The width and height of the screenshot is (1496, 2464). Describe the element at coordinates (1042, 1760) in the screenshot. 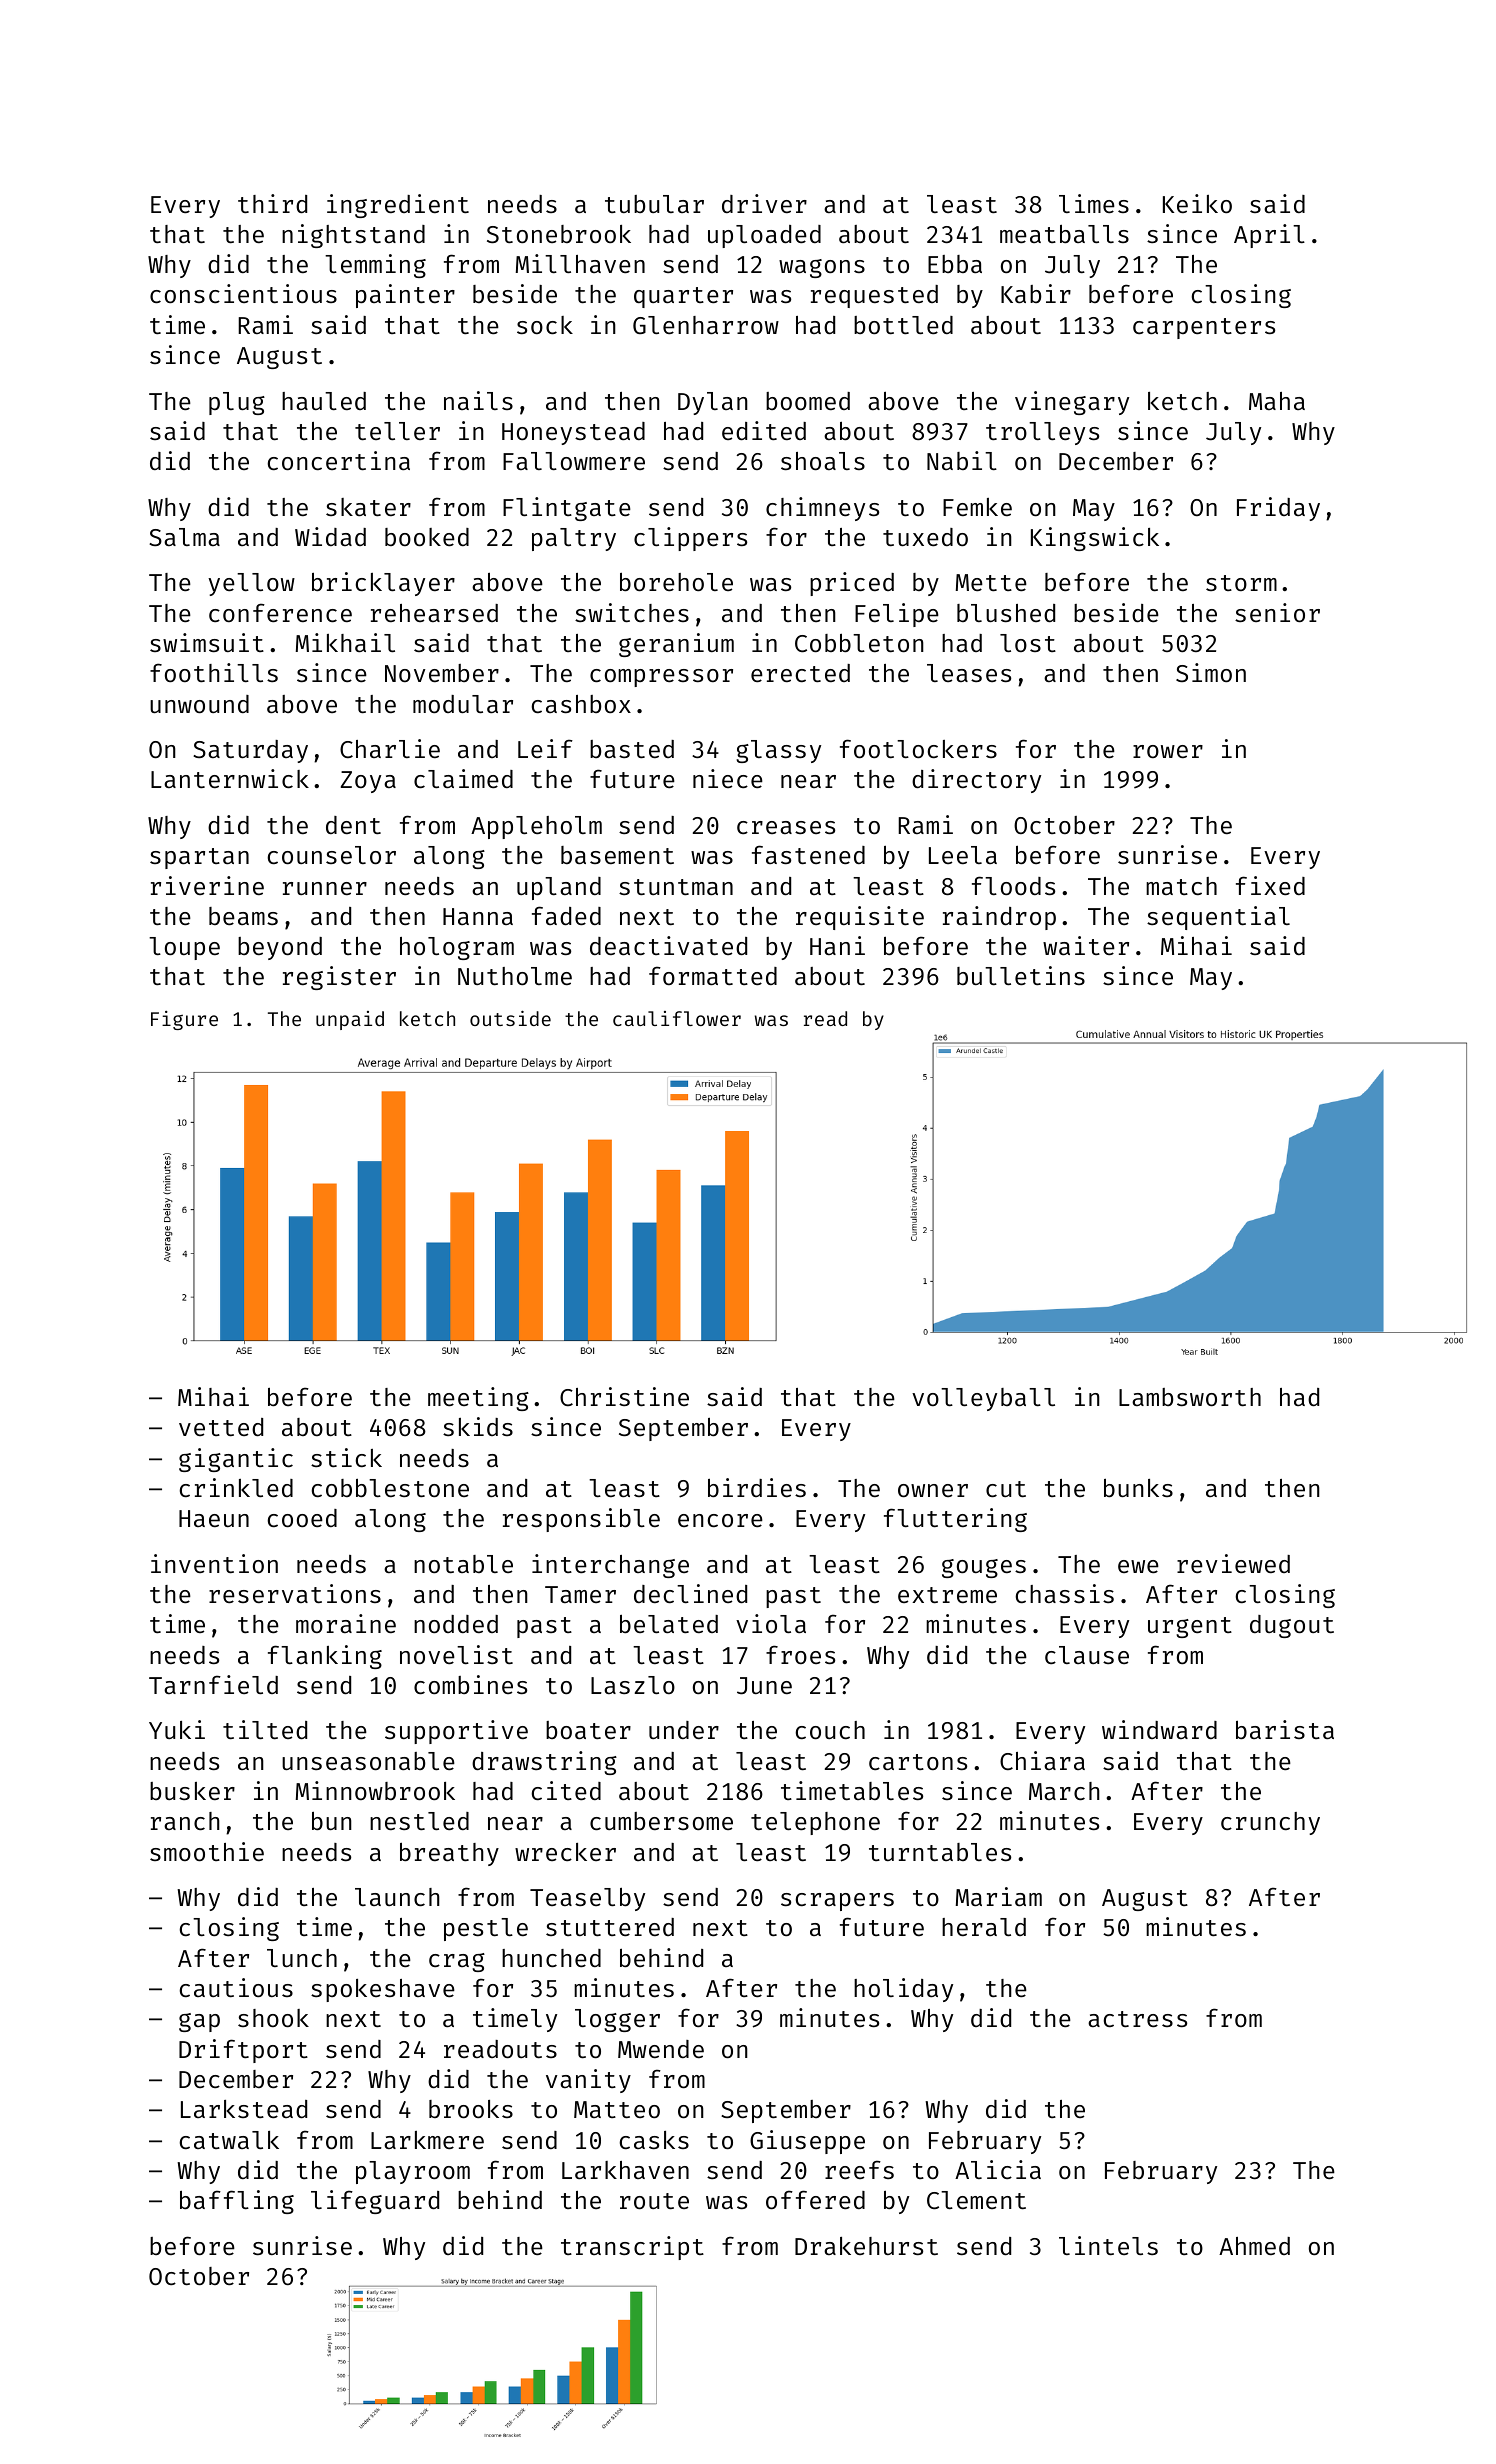

I see `Chiara` at that location.
